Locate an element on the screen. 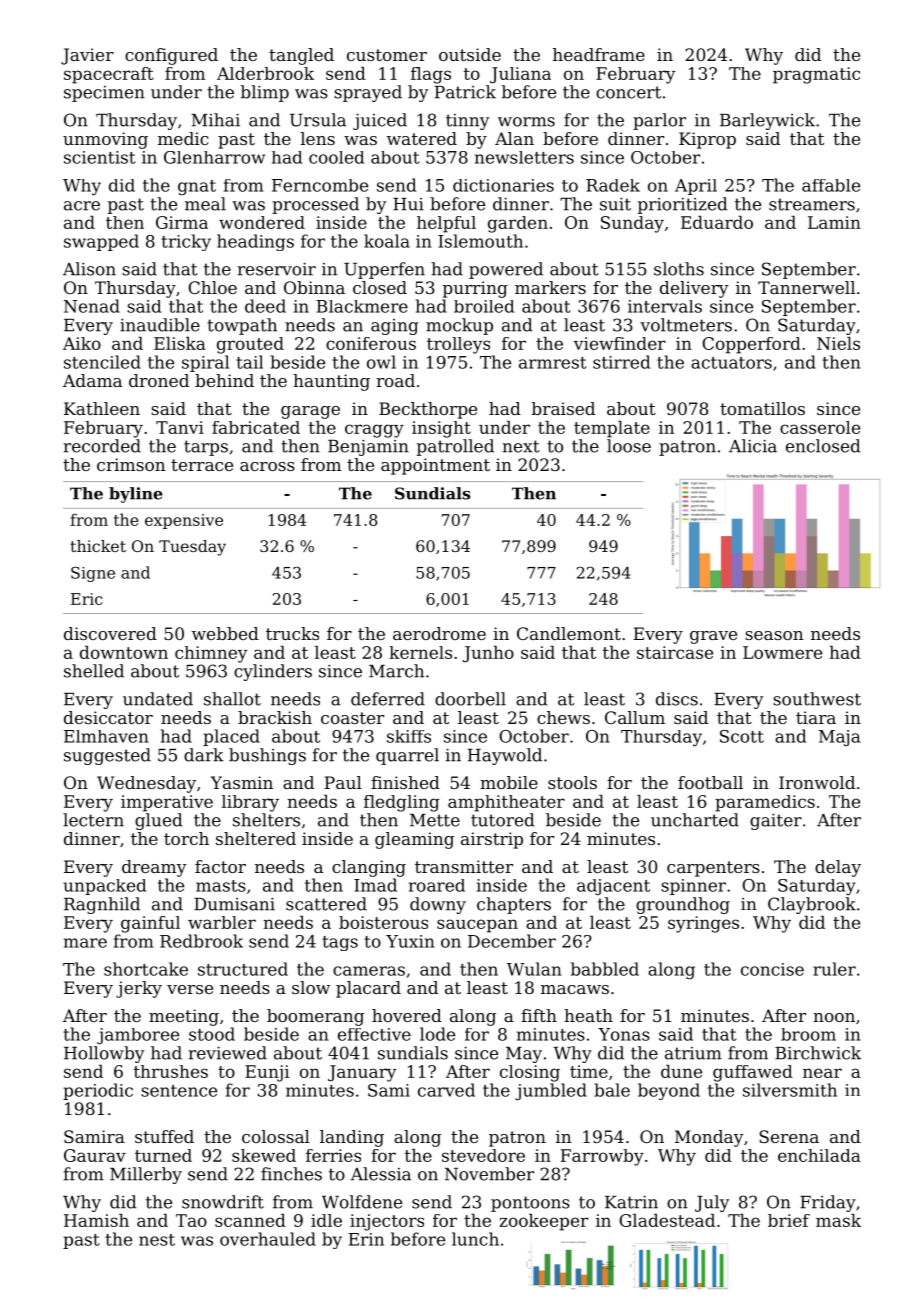 The height and width of the screenshot is (1308, 924). verse is located at coordinates (190, 989).
